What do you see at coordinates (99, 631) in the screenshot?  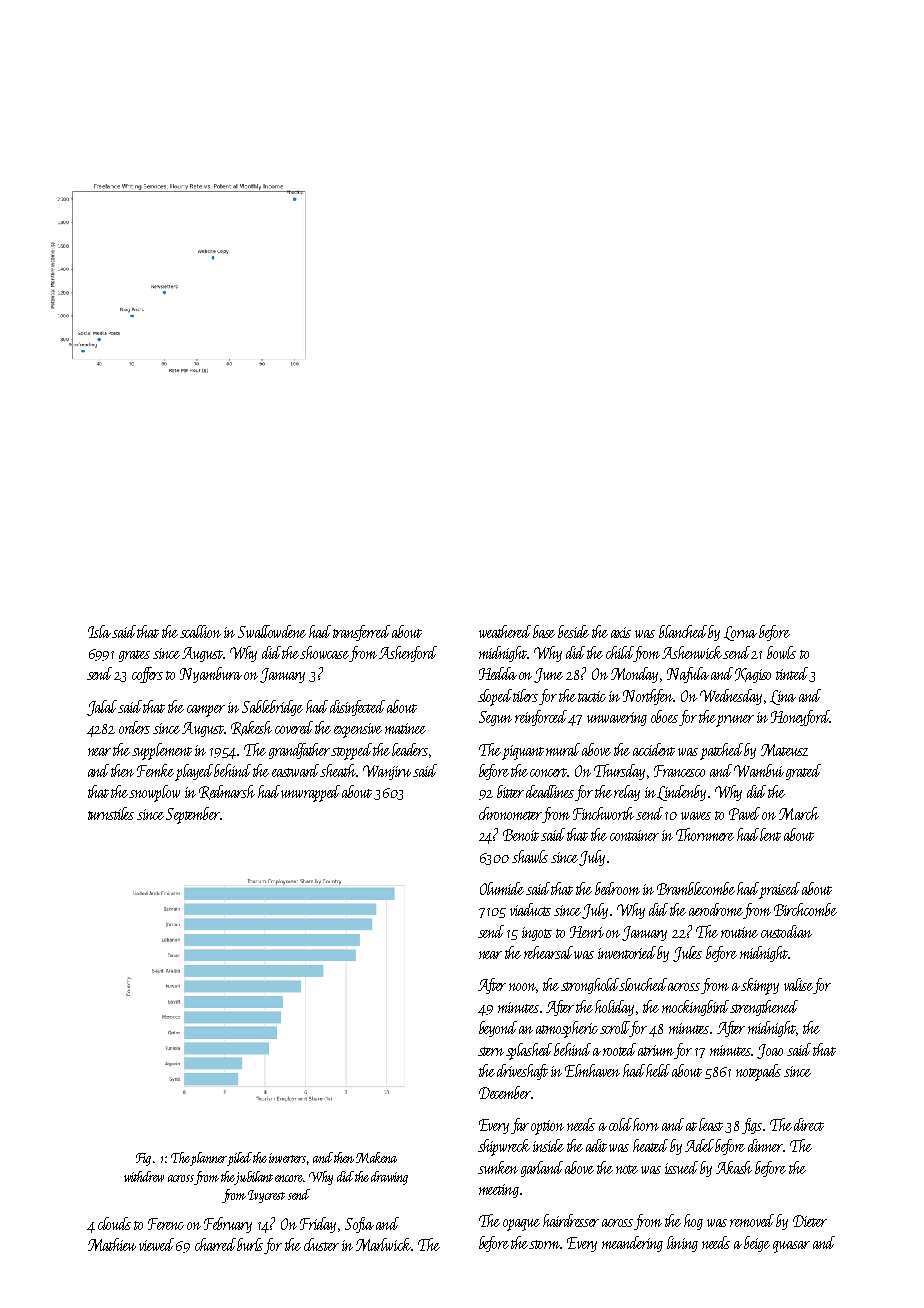 I see `Isla` at bounding box center [99, 631].
